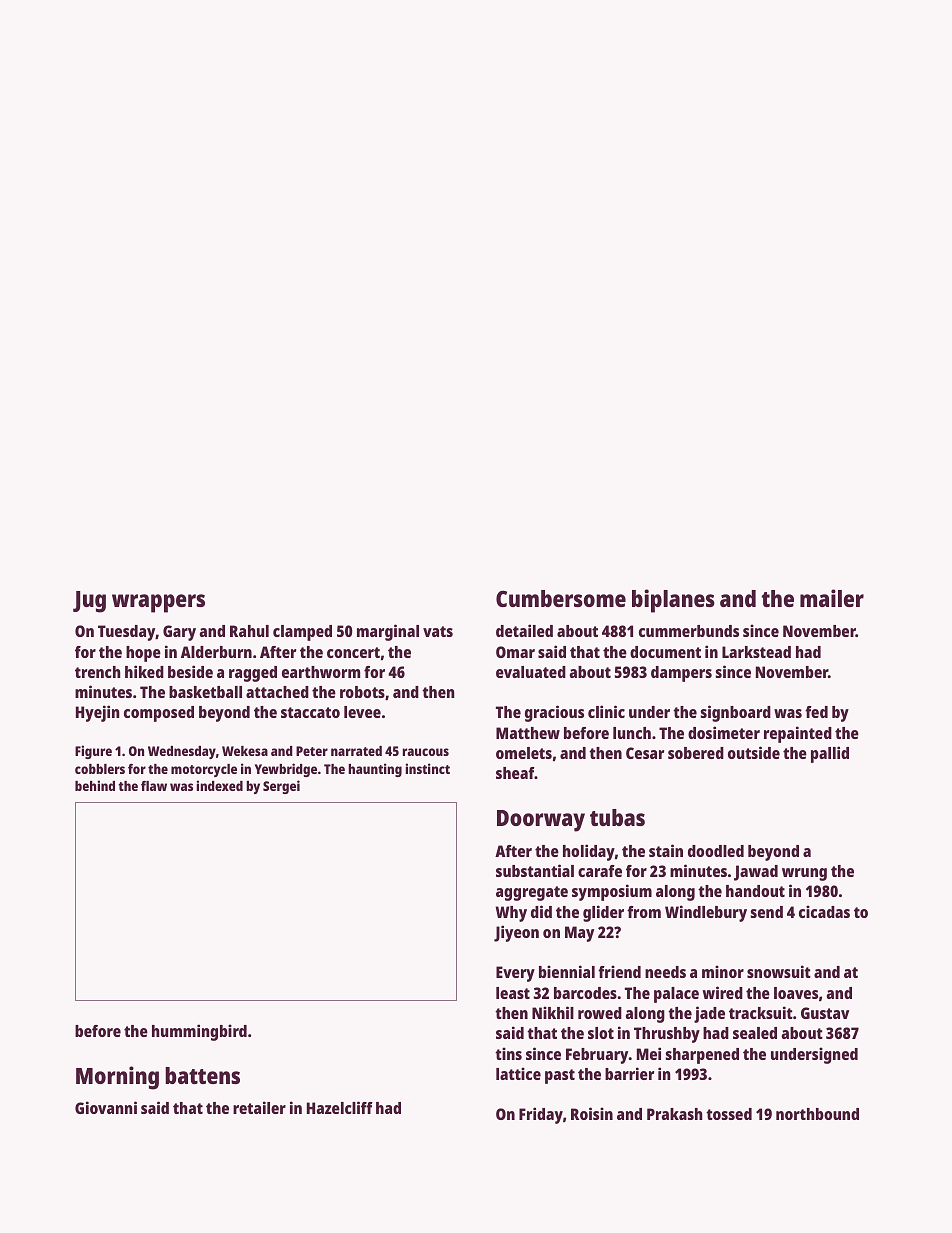 The image size is (952, 1233). What do you see at coordinates (340, 1107) in the image?
I see `Hazelcliff` at bounding box center [340, 1107].
